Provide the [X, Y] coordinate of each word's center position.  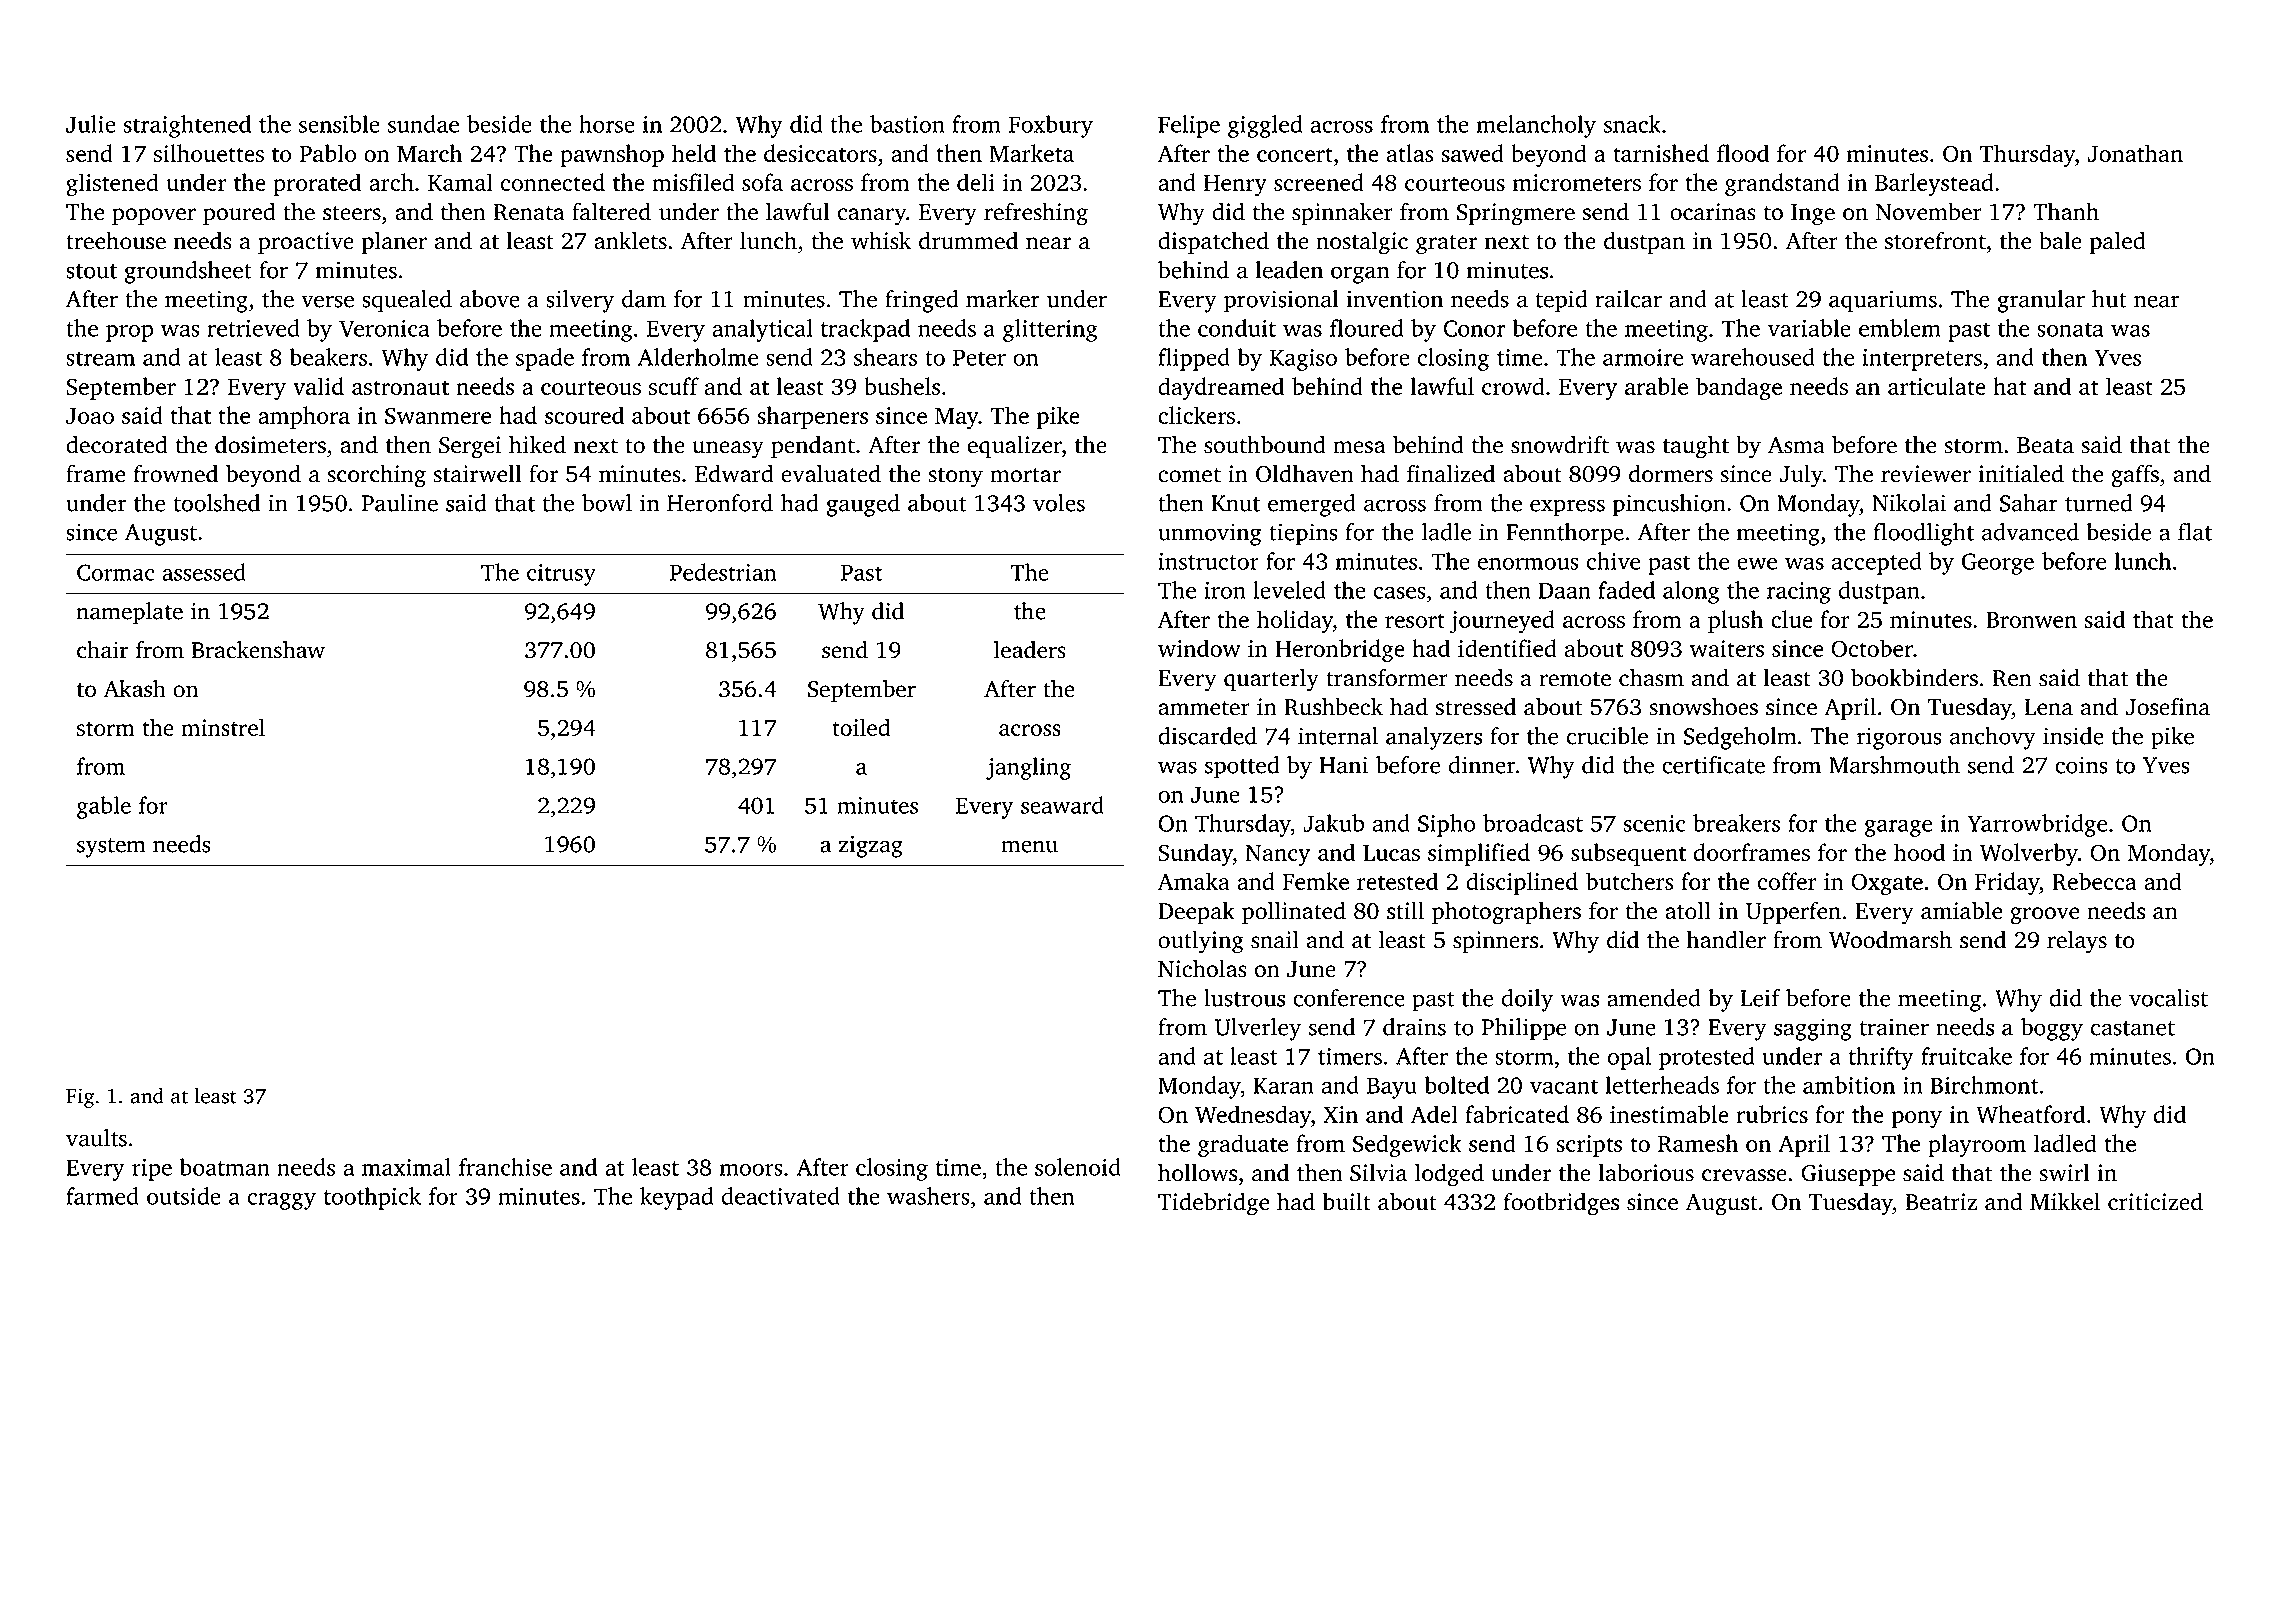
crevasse [1744, 1175]
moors [751, 1170]
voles [1059, 503]
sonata [2070, 329]
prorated [317, 184]
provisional [1281, 301]
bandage [1739, 388]
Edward [734, 473]
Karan [1283, 1085]
